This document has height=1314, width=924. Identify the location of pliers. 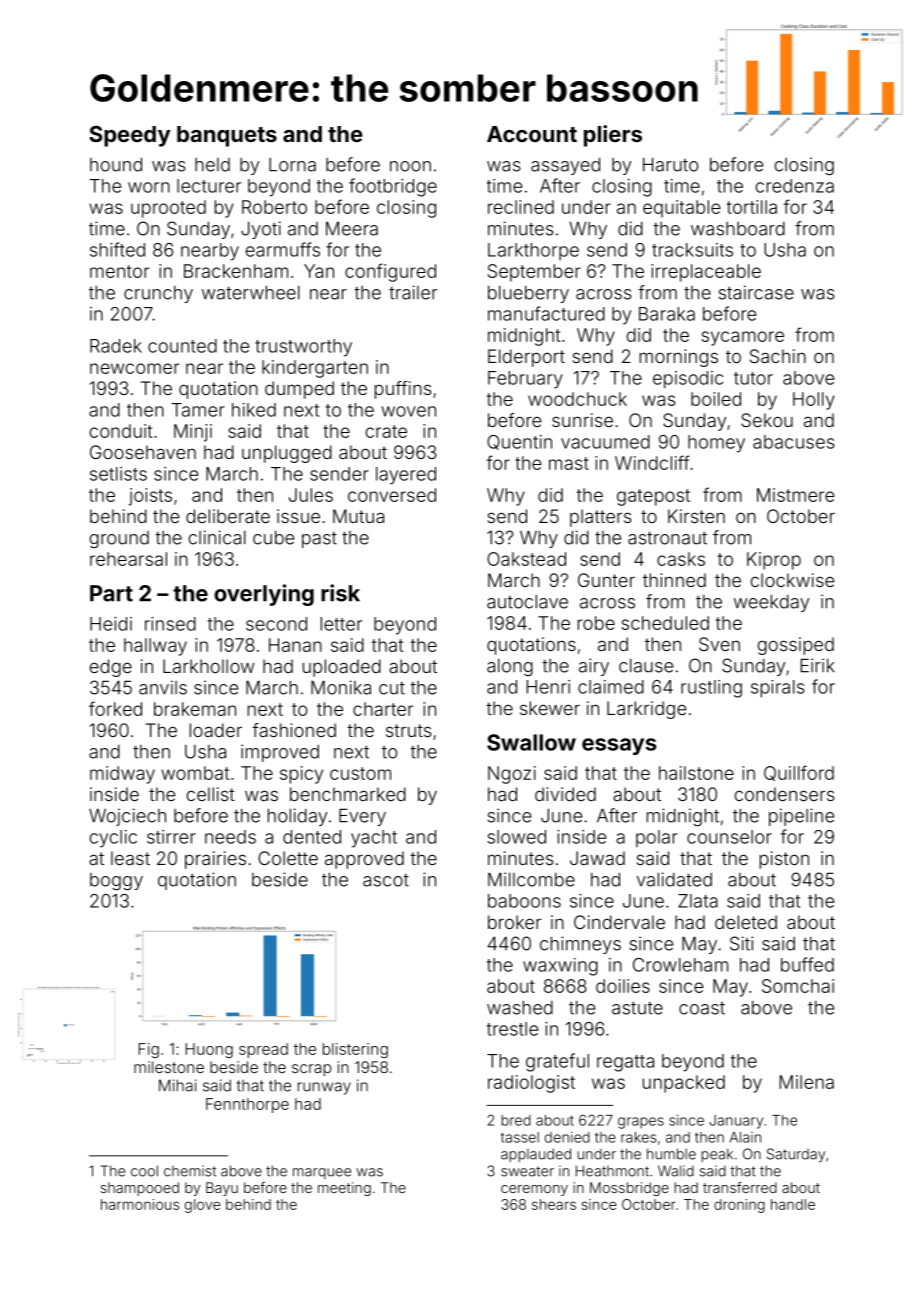
(613, 136).
